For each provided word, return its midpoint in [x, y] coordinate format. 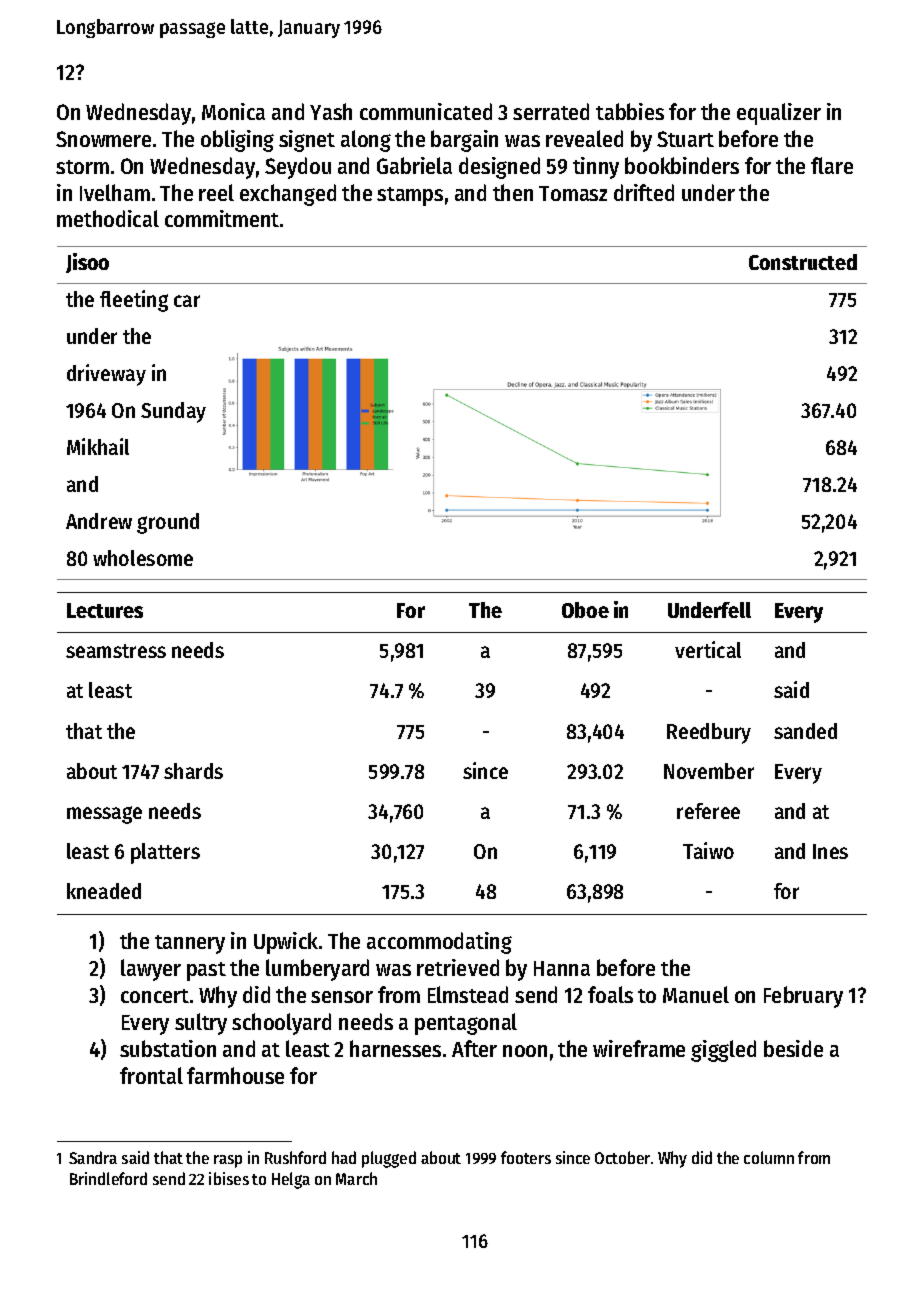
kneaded [104, 891]
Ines [830, 851]
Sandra [93, 1157]
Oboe [585, 610]
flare [832, 165]
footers [526, 1157]
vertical [708, 649]
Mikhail [98, 446]
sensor [342, 997]
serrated [551, 111]
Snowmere [103, 139]
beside [793, 1048]
